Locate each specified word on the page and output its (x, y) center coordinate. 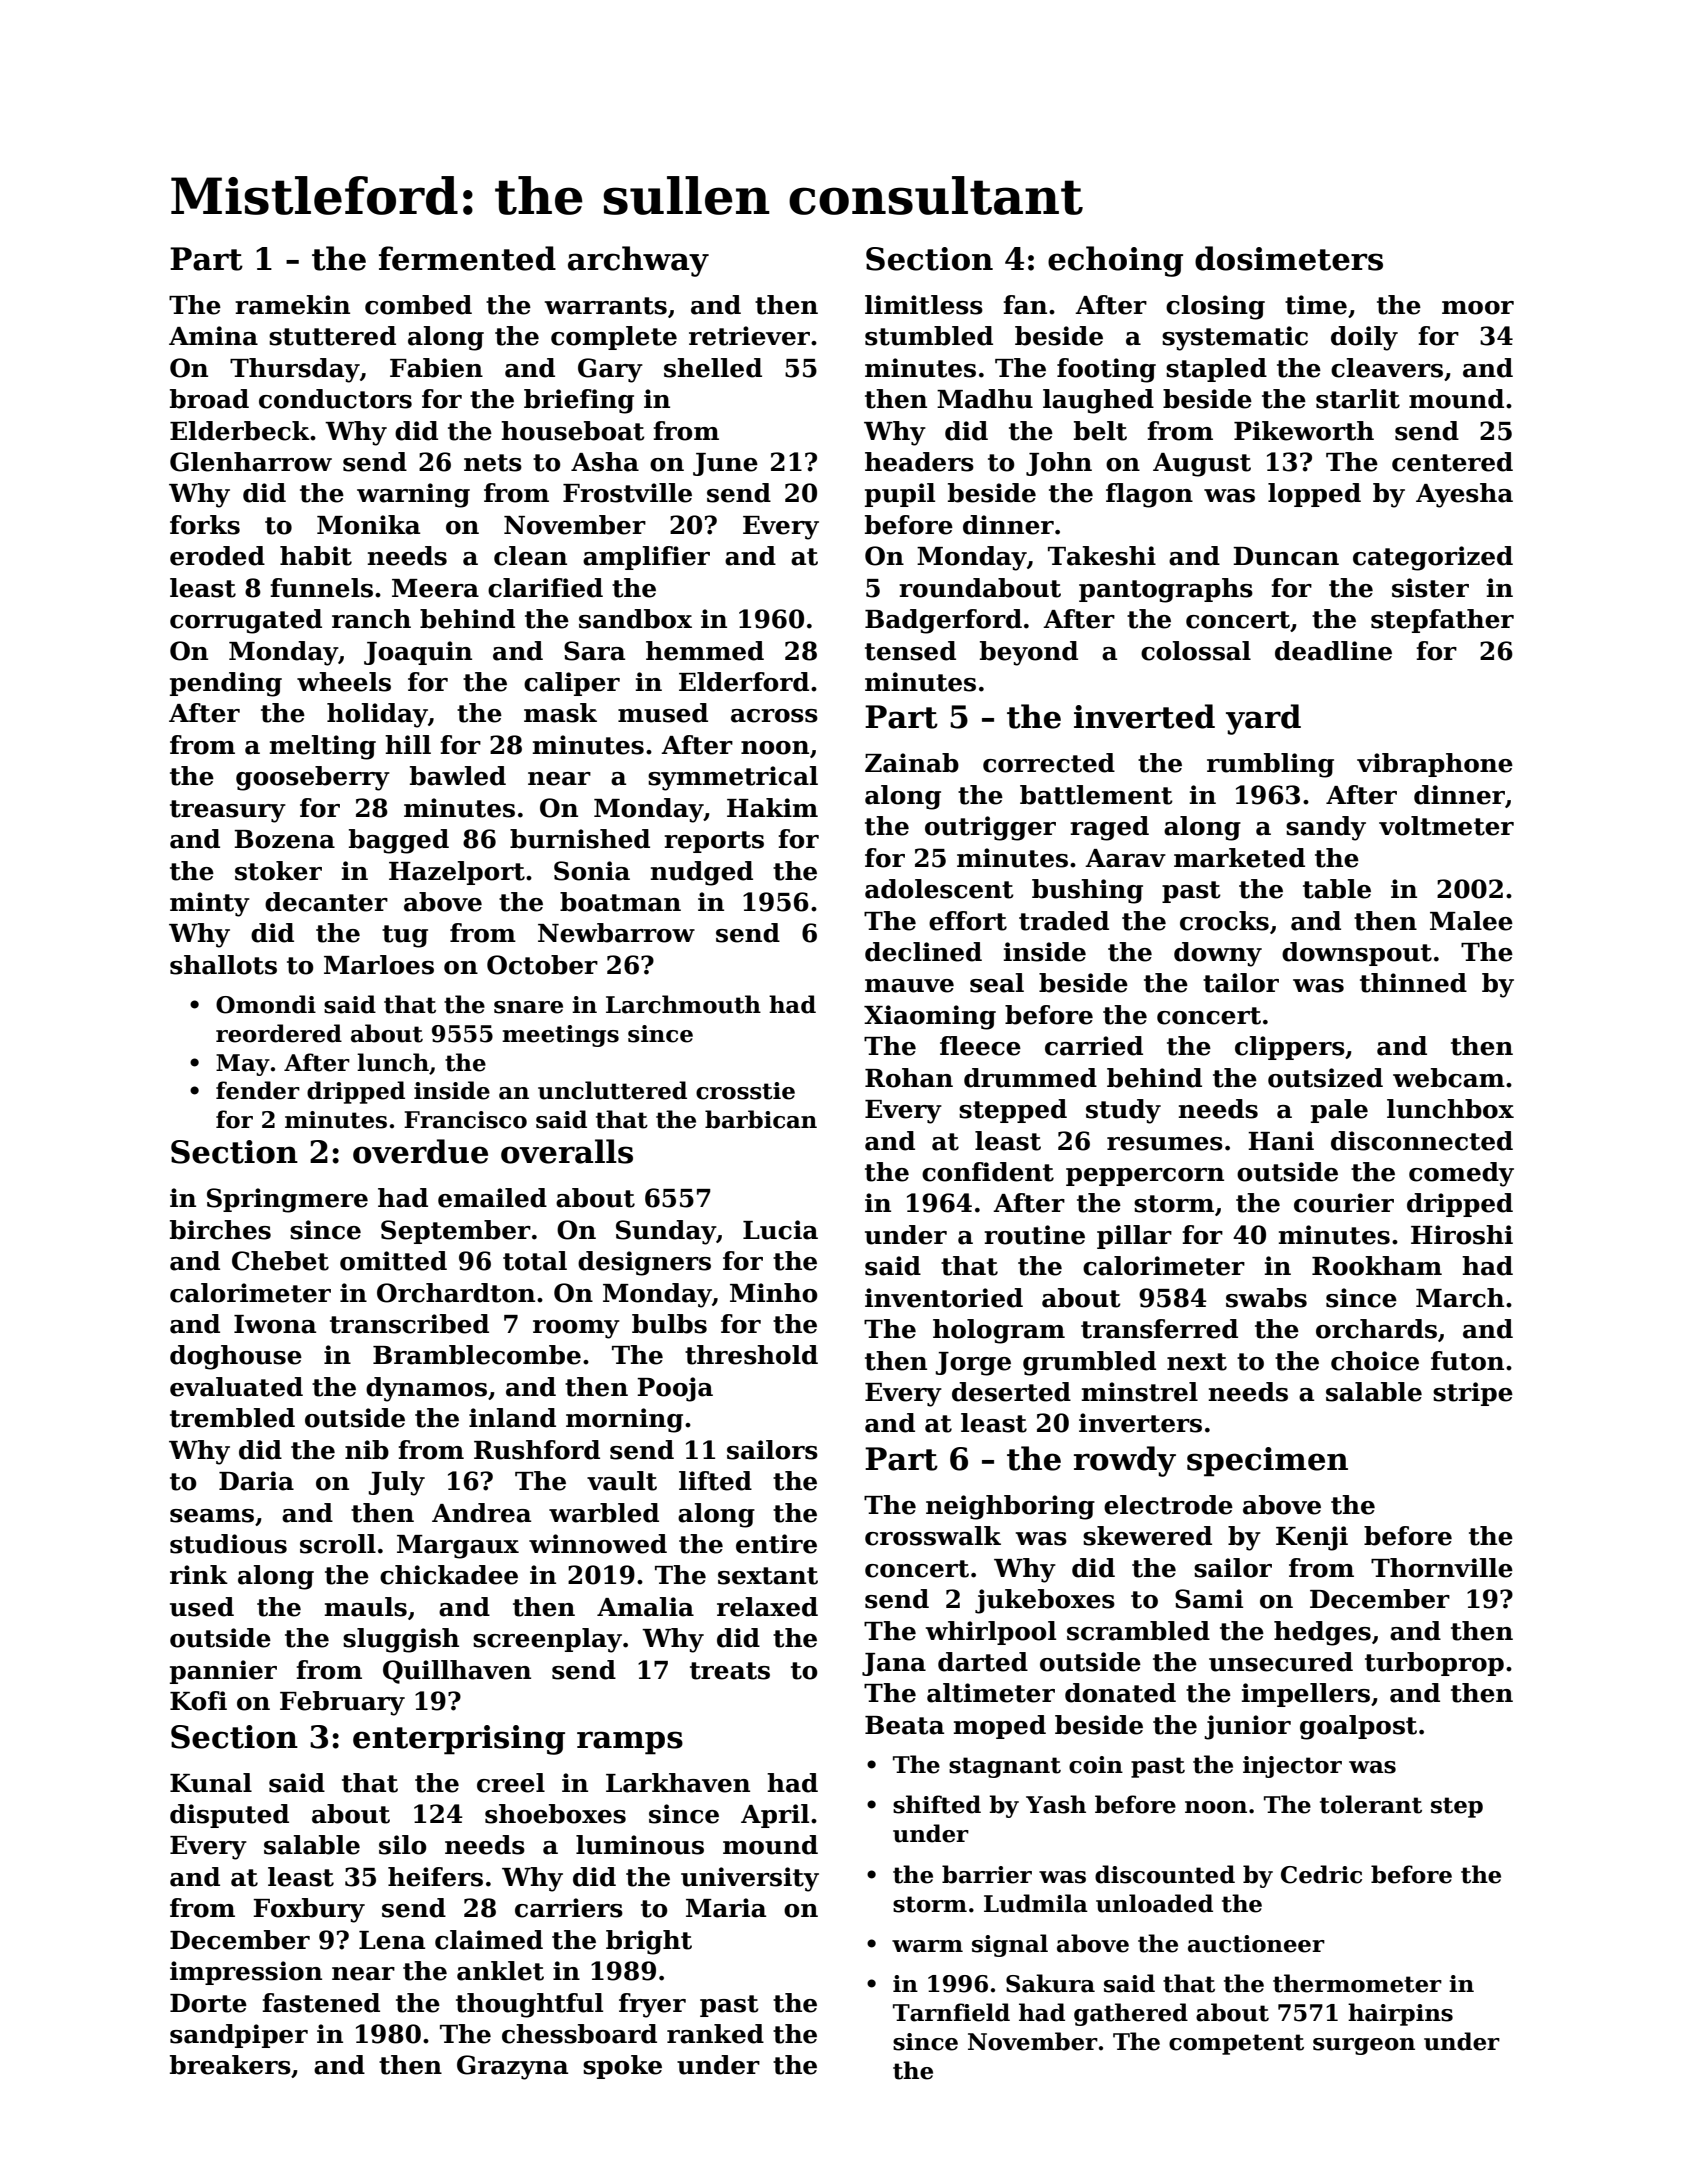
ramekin (292, 305)
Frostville (627, 493)
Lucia (780, 1230)
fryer (652, 2005)
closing (1215, 307)
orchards (1376, 1329)
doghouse (236, 1357)
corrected (1049, 763)
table (1337, 889)
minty (210, 904)
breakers (230, 2065)
